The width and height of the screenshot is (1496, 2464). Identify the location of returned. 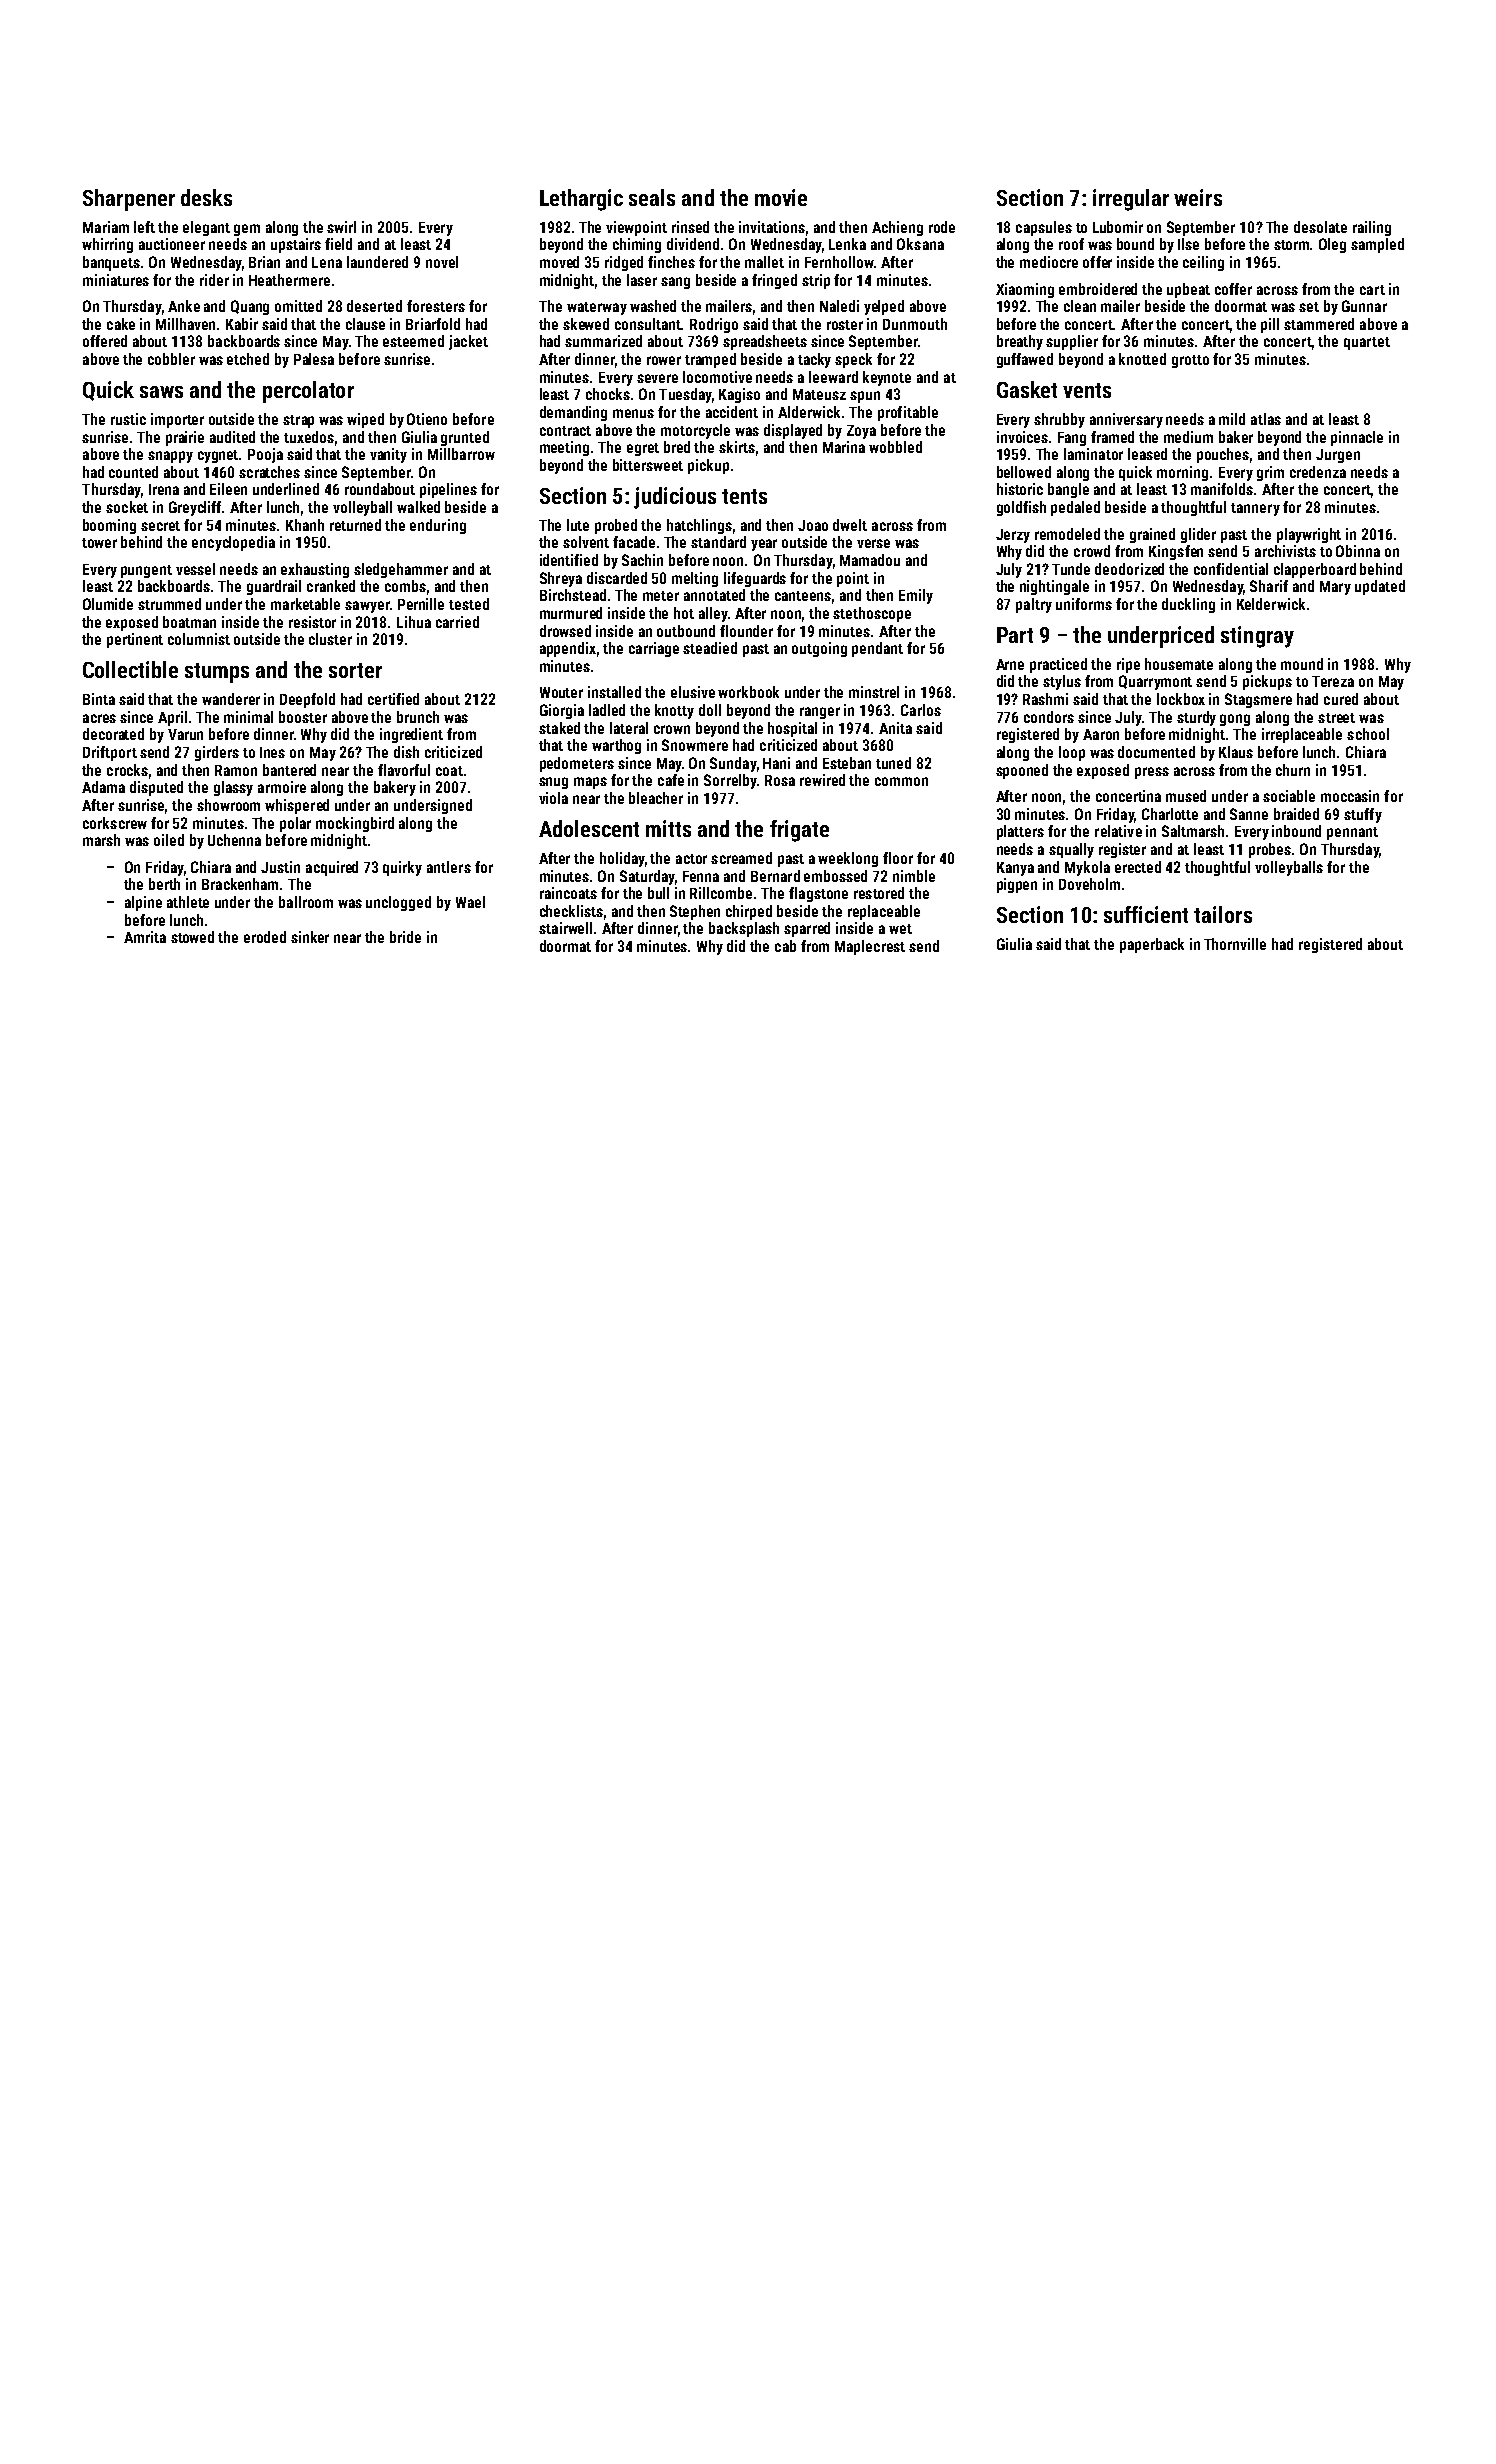
(355, 525).
